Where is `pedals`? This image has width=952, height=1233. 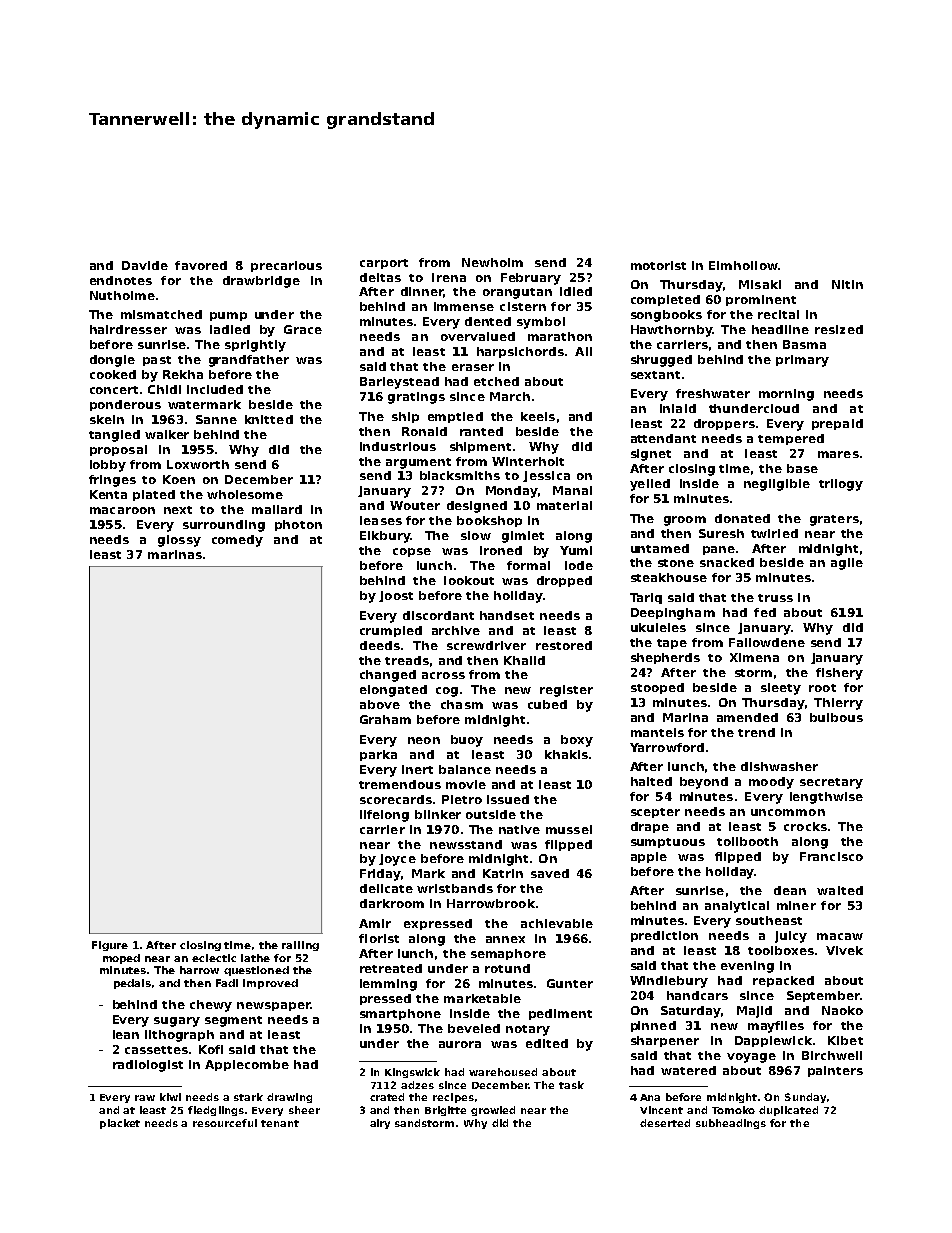 pedals is located at coordinates (132, 984).
